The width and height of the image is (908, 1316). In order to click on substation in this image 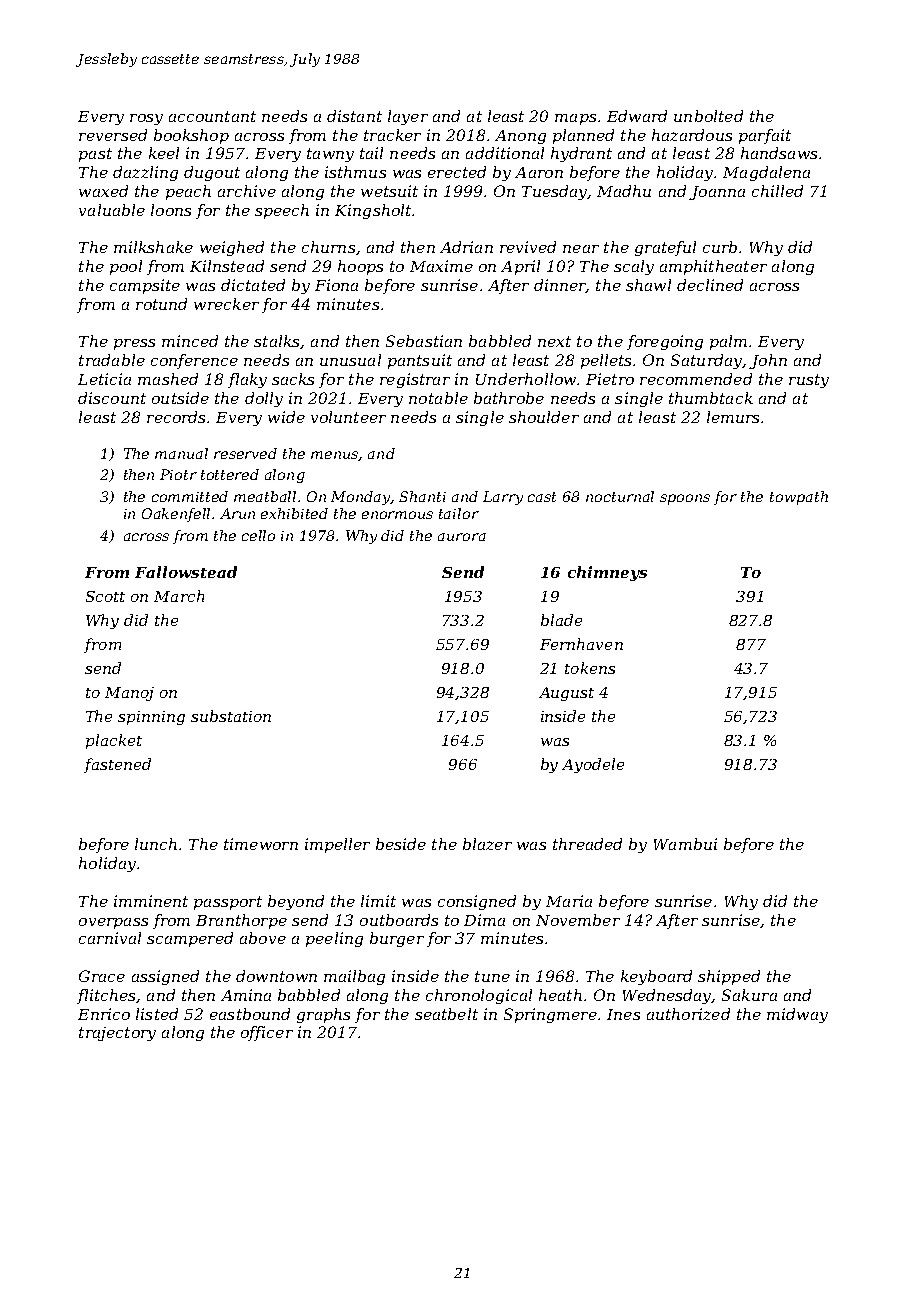, I will do `click(231, 716)`.
